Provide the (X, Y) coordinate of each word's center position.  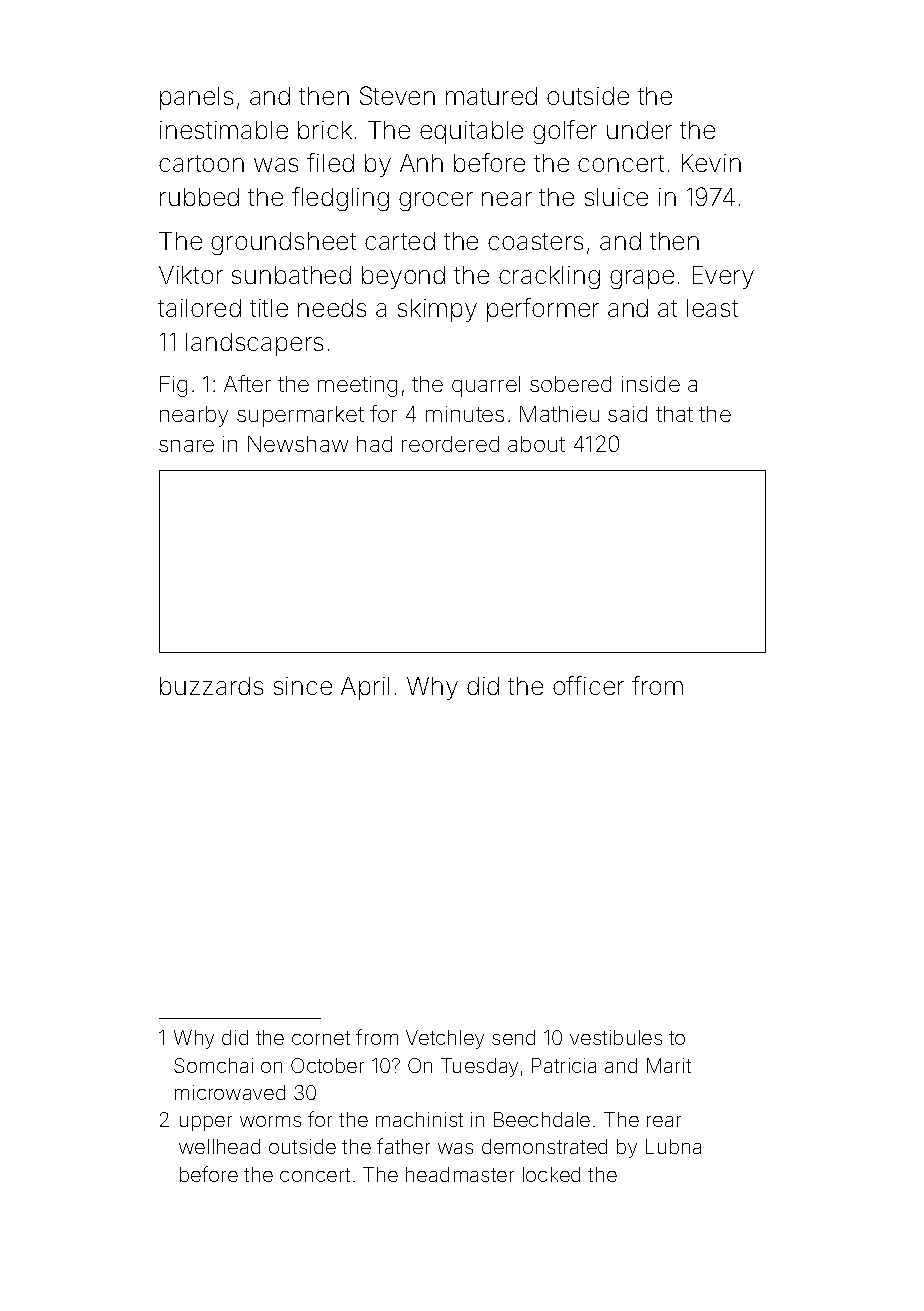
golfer (565, 132)
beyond (403, 277)
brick (325, 130)
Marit (669, 1065)
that (674, 414)
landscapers (254, 344)
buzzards (211, 686)
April (365, 688)
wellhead (219, 1146)
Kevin (711, 163)
